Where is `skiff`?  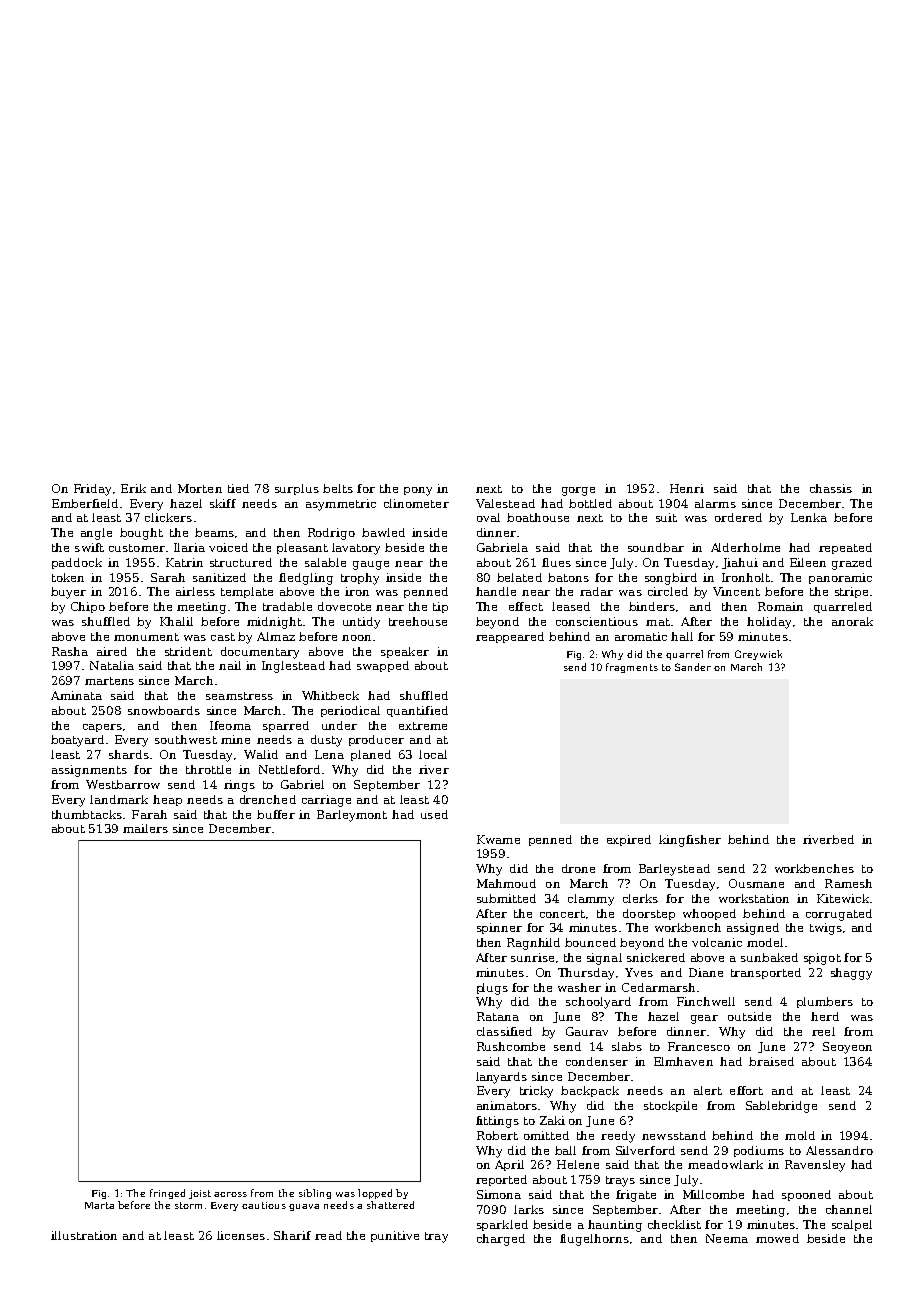
skiff is located at coordinates (223, 503).
